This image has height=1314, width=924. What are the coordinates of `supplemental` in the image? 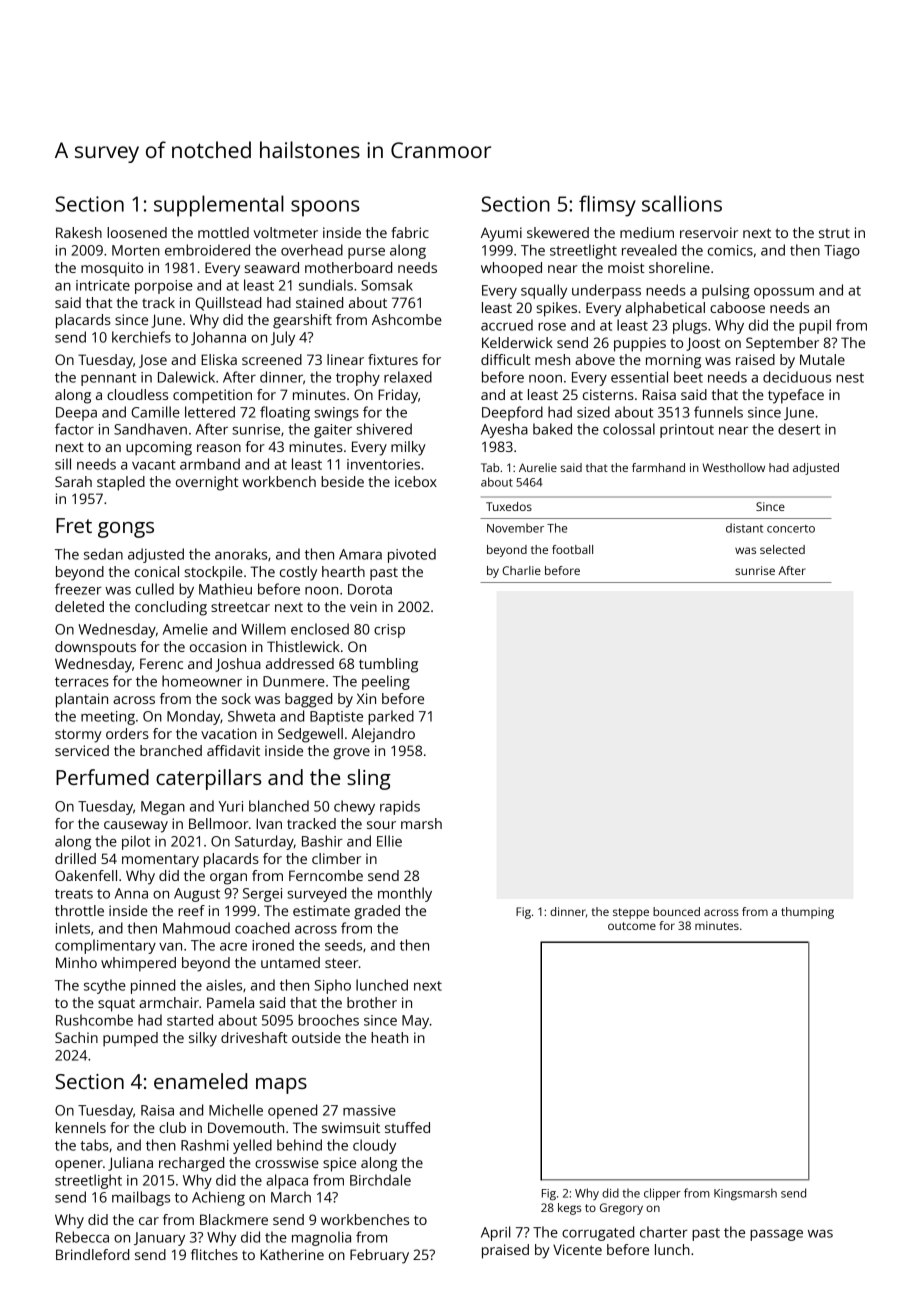 It's located at (219, 206).
